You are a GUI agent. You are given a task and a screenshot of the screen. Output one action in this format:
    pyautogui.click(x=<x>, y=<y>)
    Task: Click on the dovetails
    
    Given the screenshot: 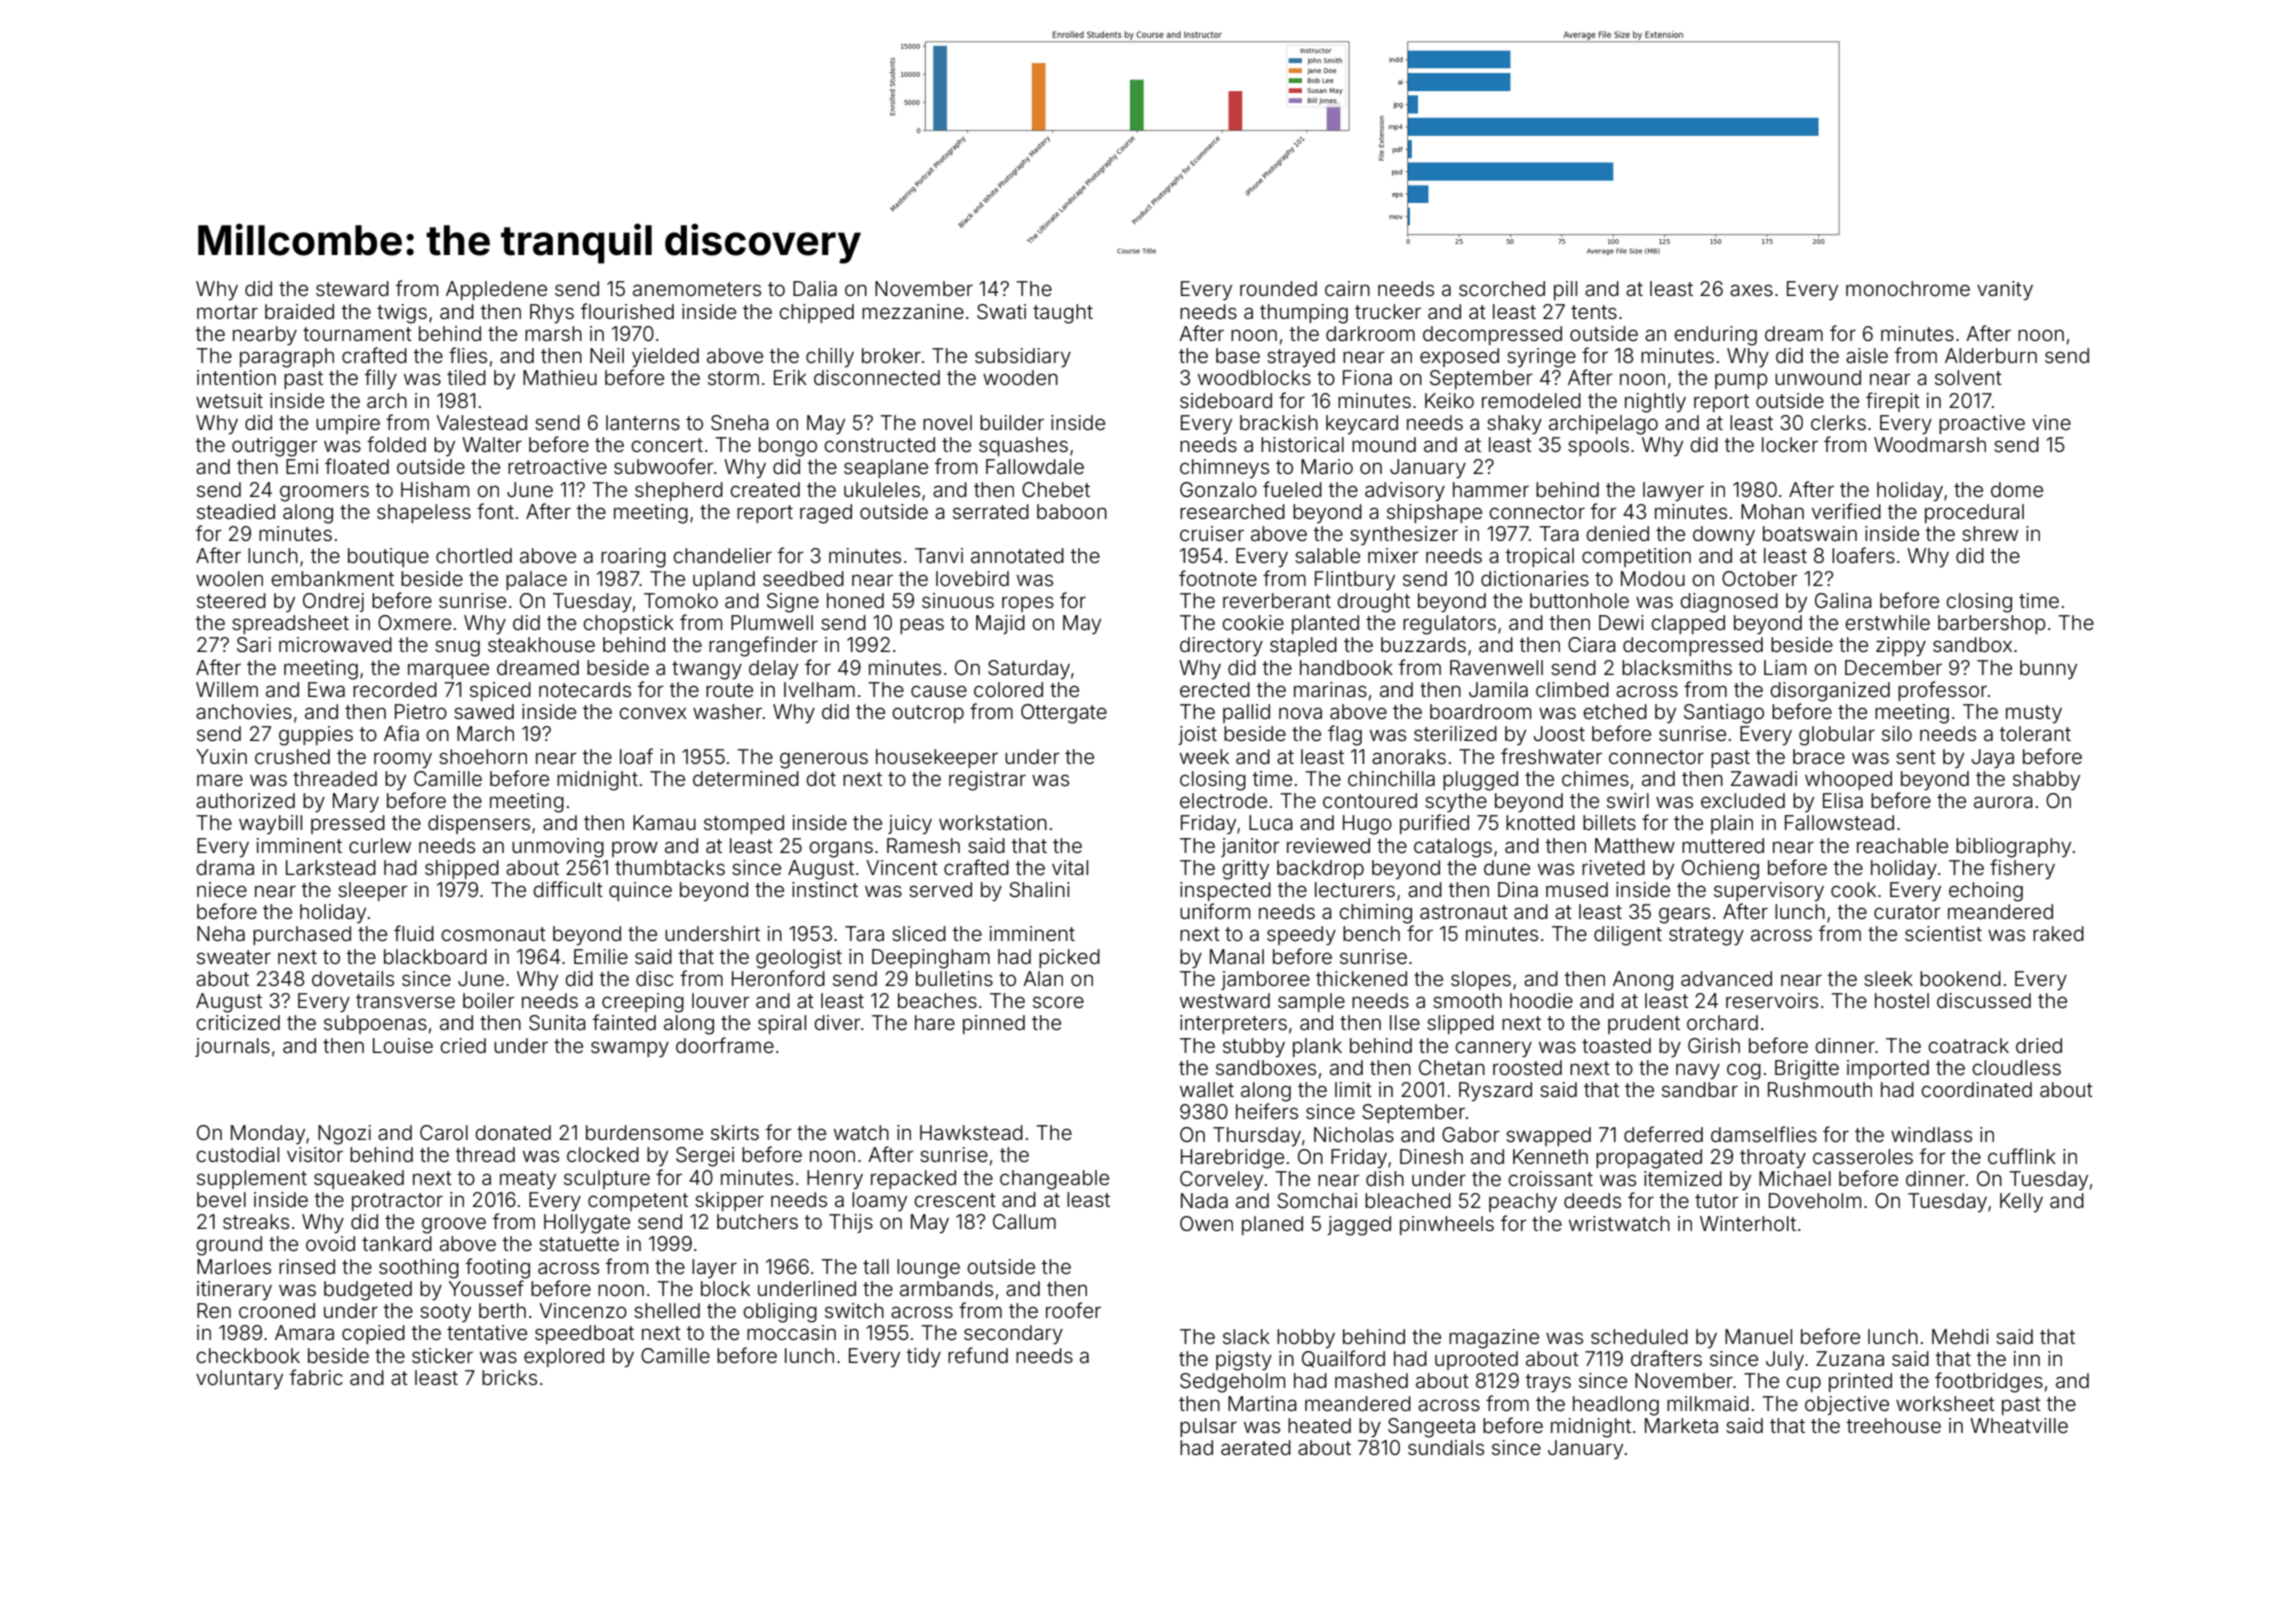 What is the action you would take?
    pyautogui.click(x=353, y=978)
